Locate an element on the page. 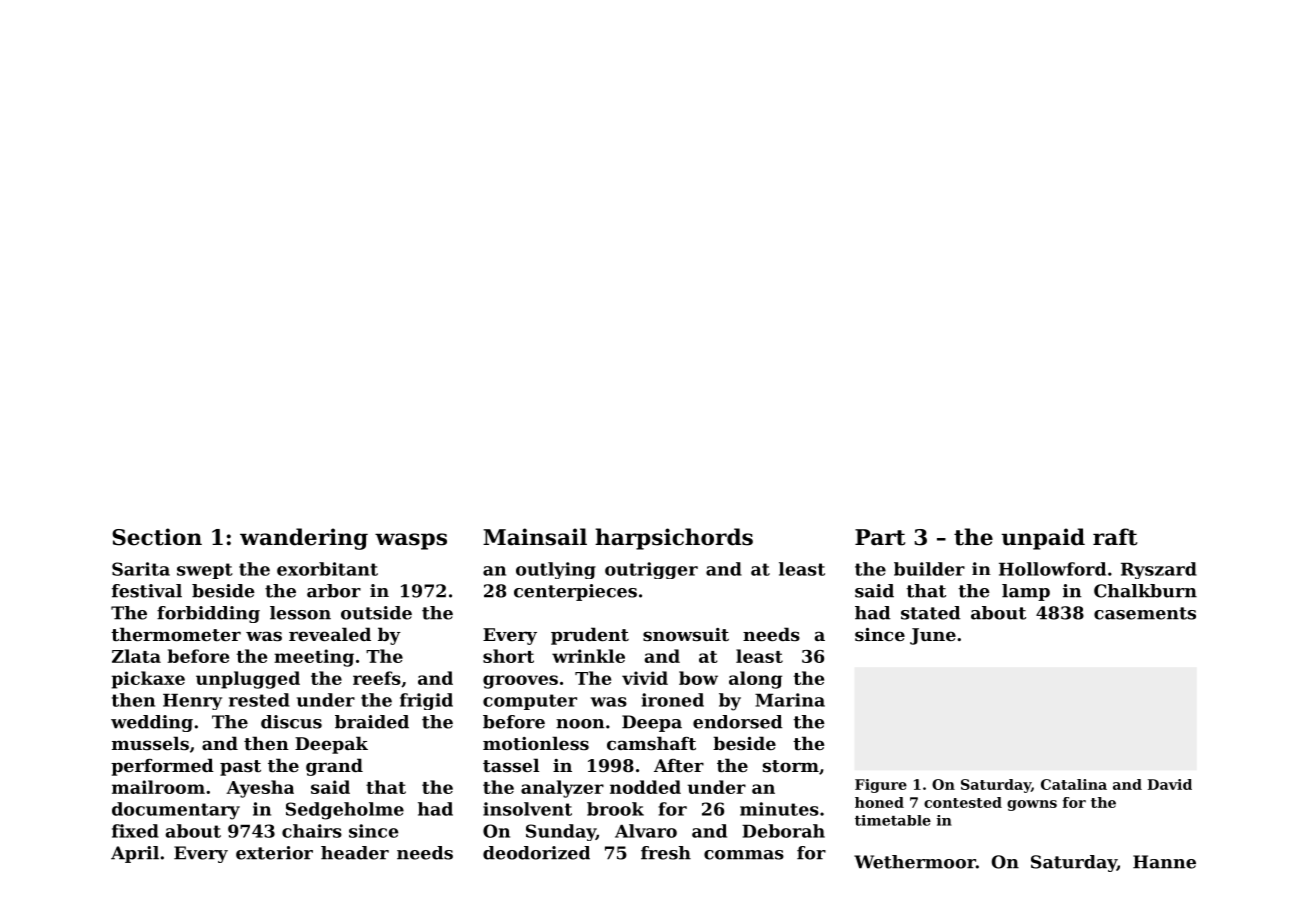 This document has height=924, width=1308. storm is located at coordinates (791, 766).
